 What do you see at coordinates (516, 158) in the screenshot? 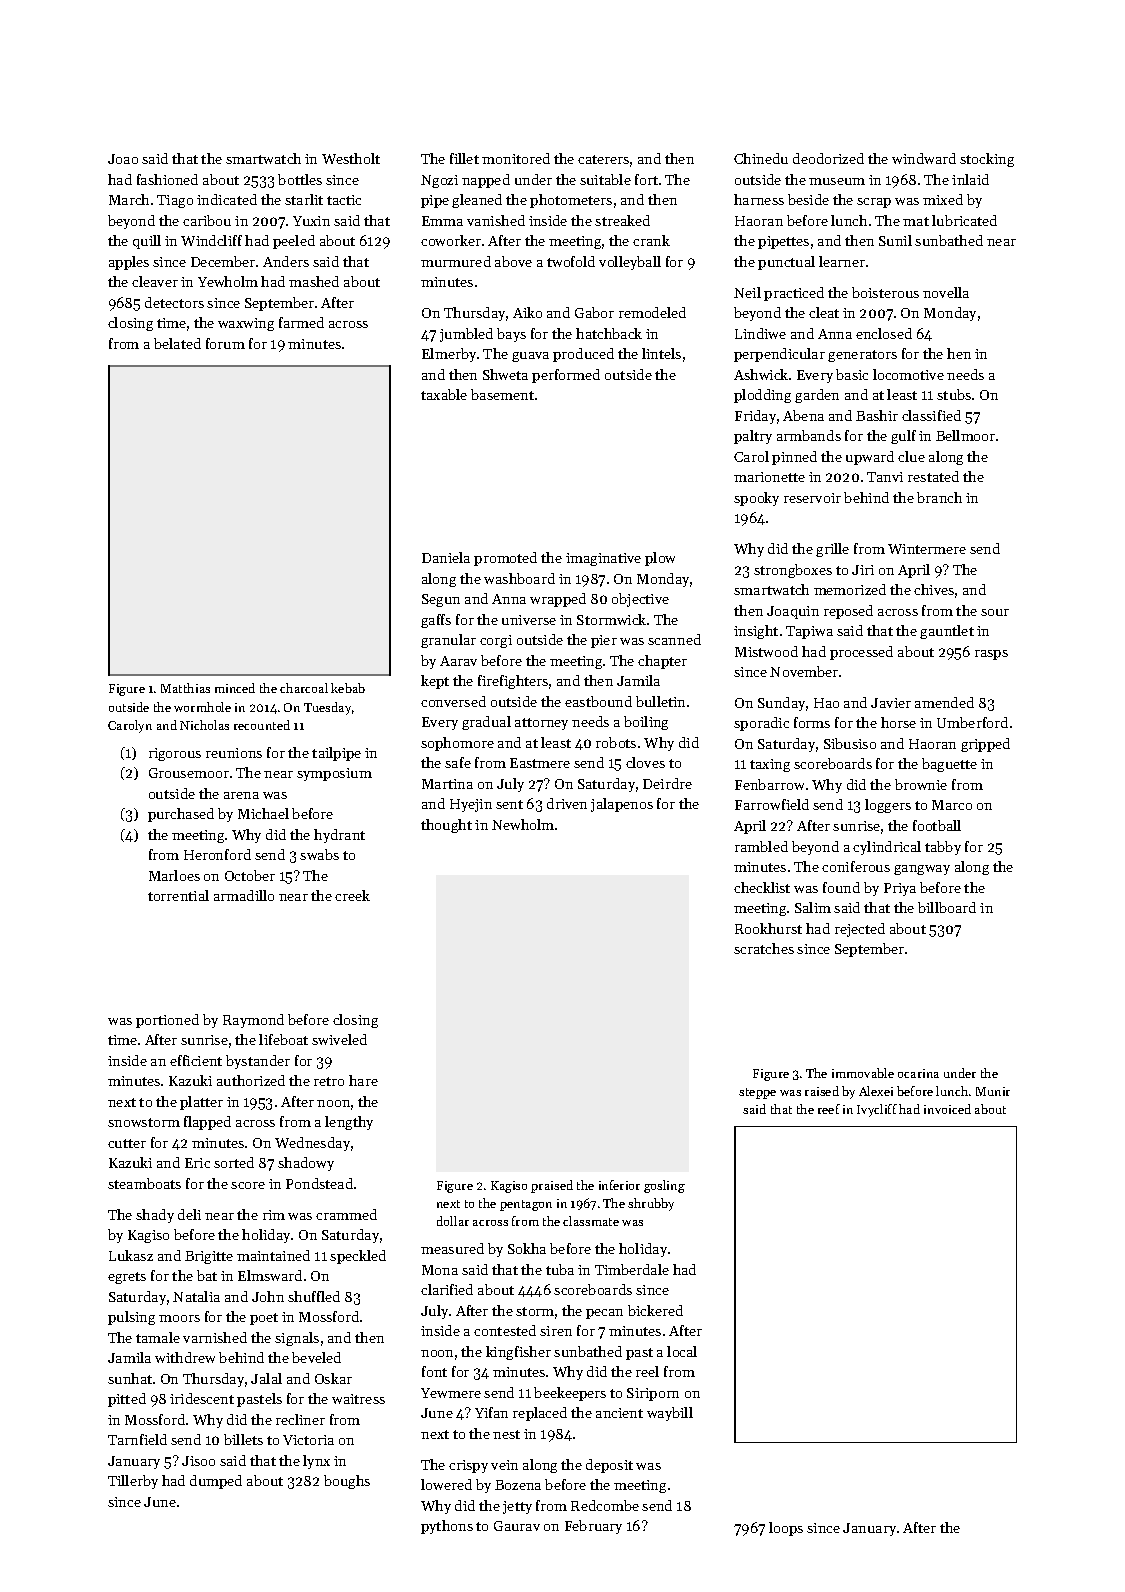
I see `monitored` at bounding box center [516, 158].
